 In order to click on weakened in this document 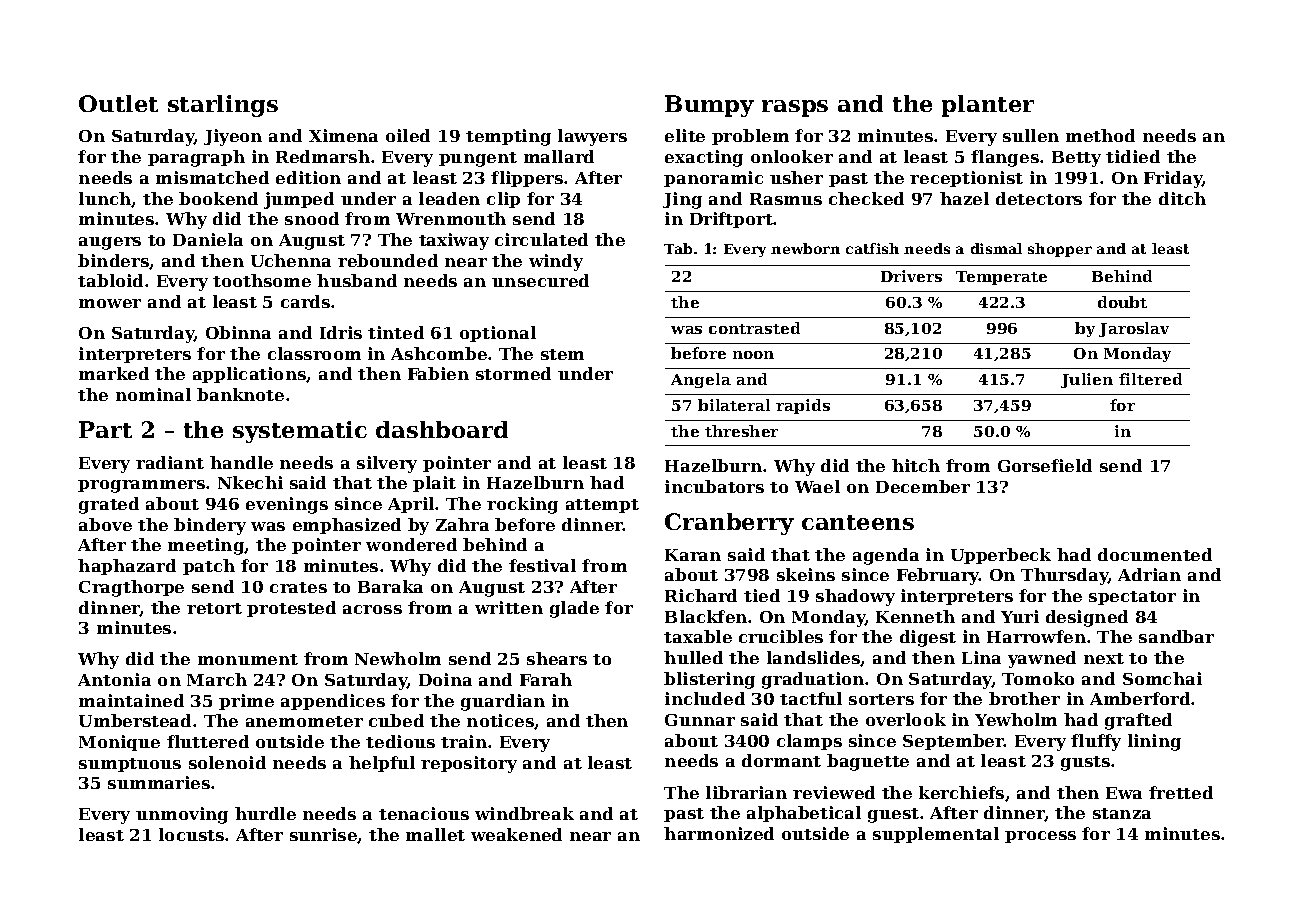, I will do `click(516, 834)`.
